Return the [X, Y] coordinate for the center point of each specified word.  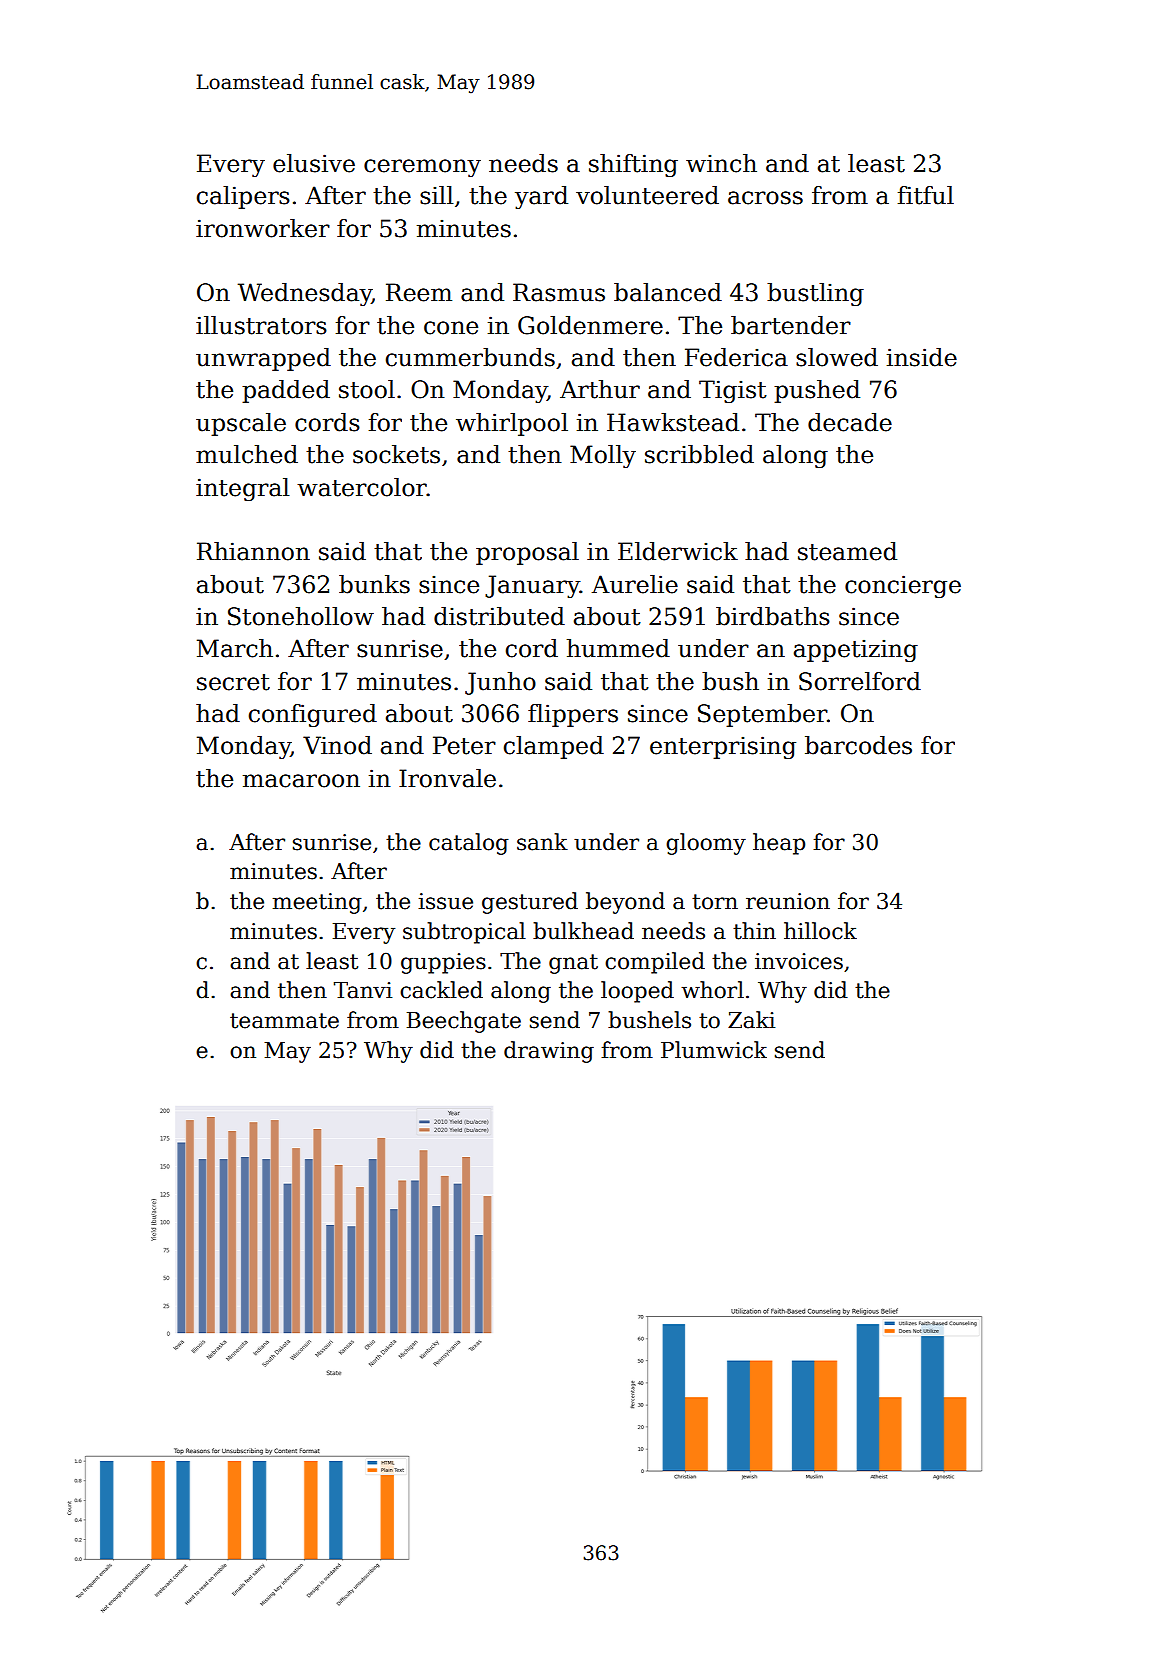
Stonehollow [301, 616]
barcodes [858, 745]
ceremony [422, 168]
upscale [241, 424]
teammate [284, 1021]
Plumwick [714, 1050]
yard [541, 197]
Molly [603, 456]
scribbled [699, 454]
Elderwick [678, 551]
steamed [847, 551]
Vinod [337, 745]
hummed [618, 648]
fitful [926, 195]
